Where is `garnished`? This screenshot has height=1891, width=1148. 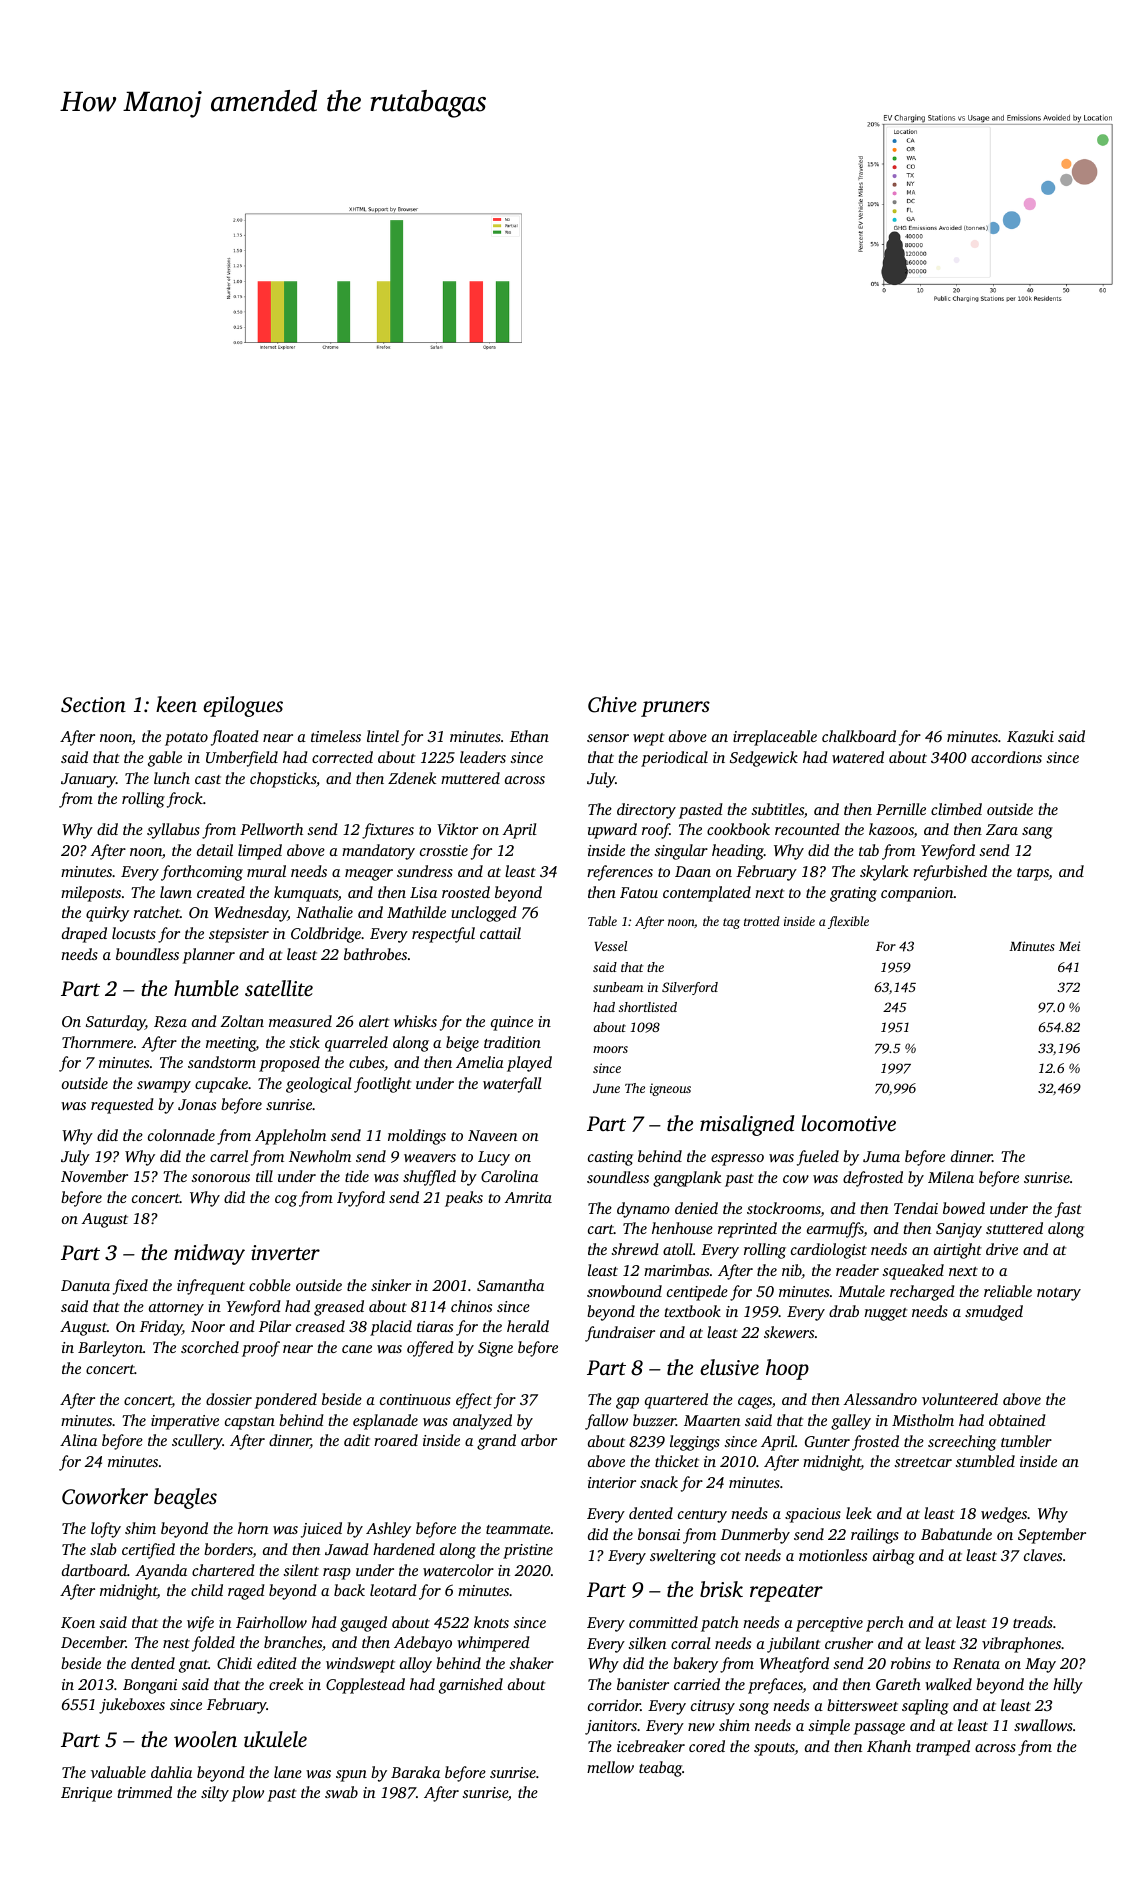 garnished is located at coordinates (471, 1686).
